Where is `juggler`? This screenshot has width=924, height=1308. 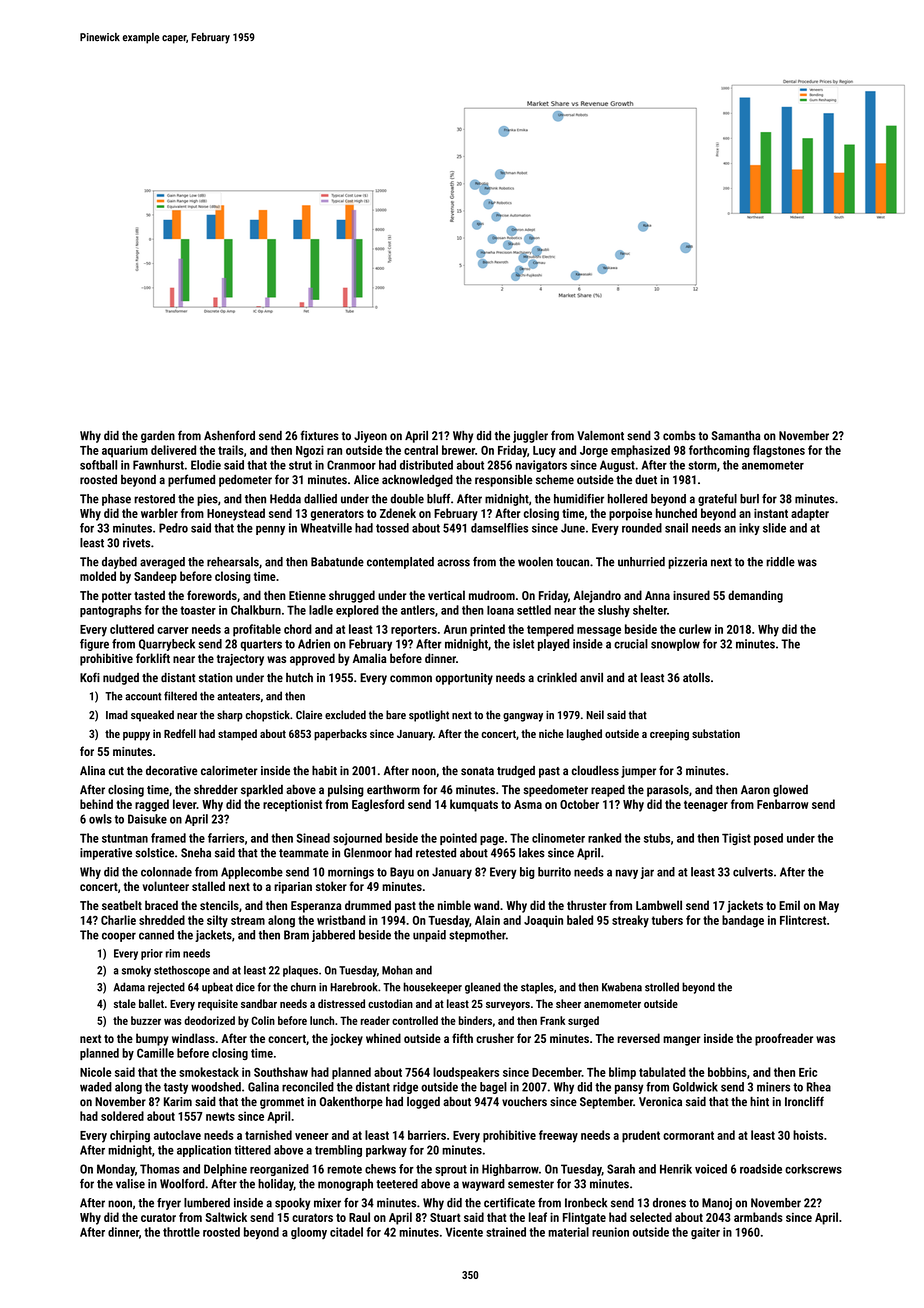
juggler is located at coordinates (530, 437).
